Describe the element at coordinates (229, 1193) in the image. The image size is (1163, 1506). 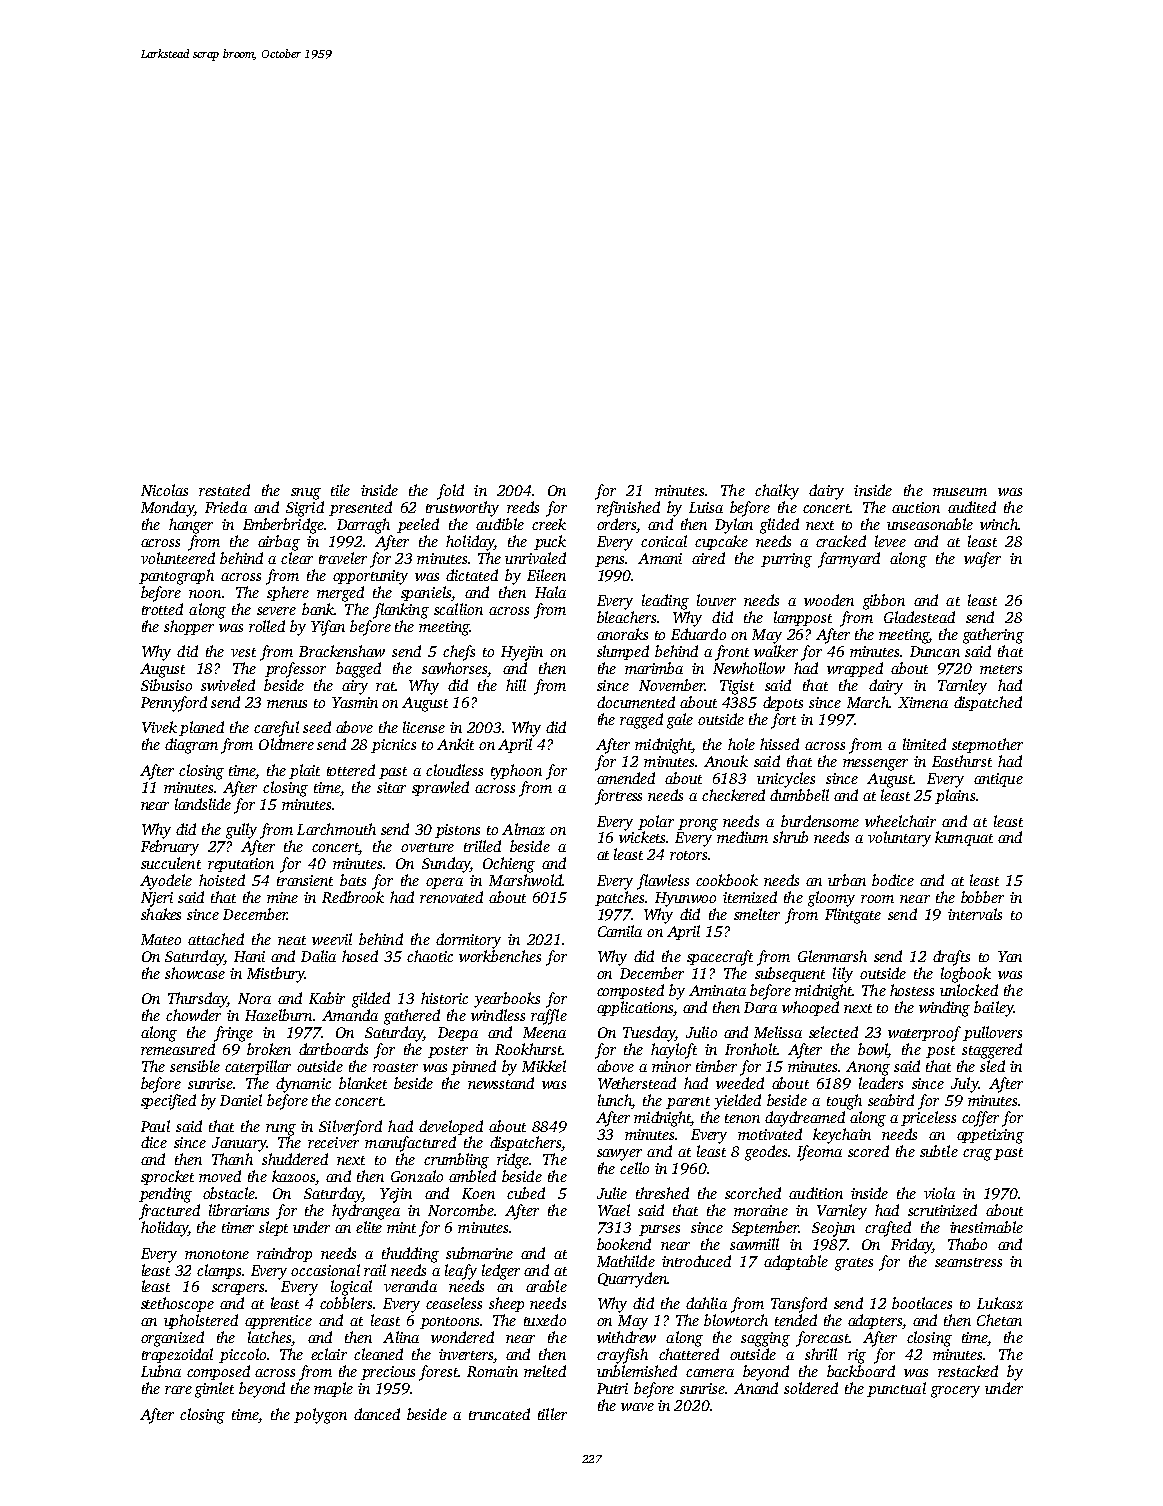
I see `obstacle` at that location.
